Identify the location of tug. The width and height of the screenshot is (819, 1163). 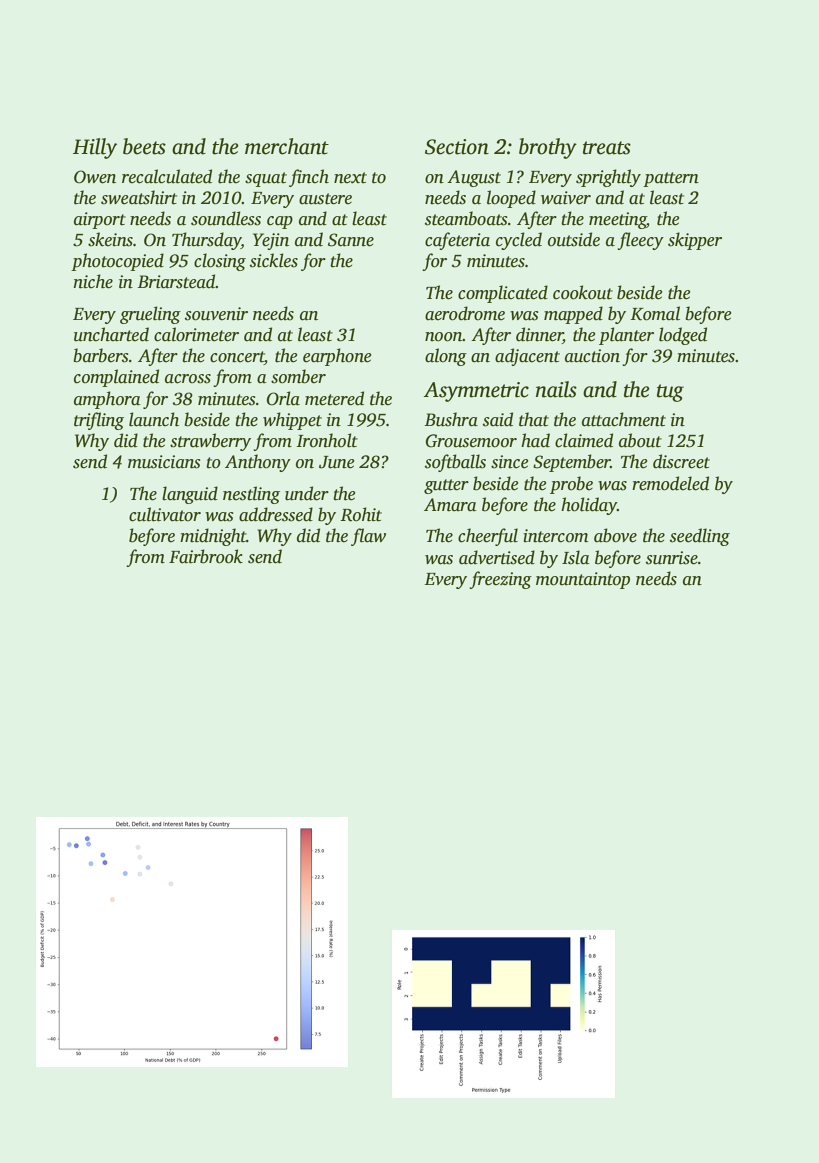
(670, 393).
